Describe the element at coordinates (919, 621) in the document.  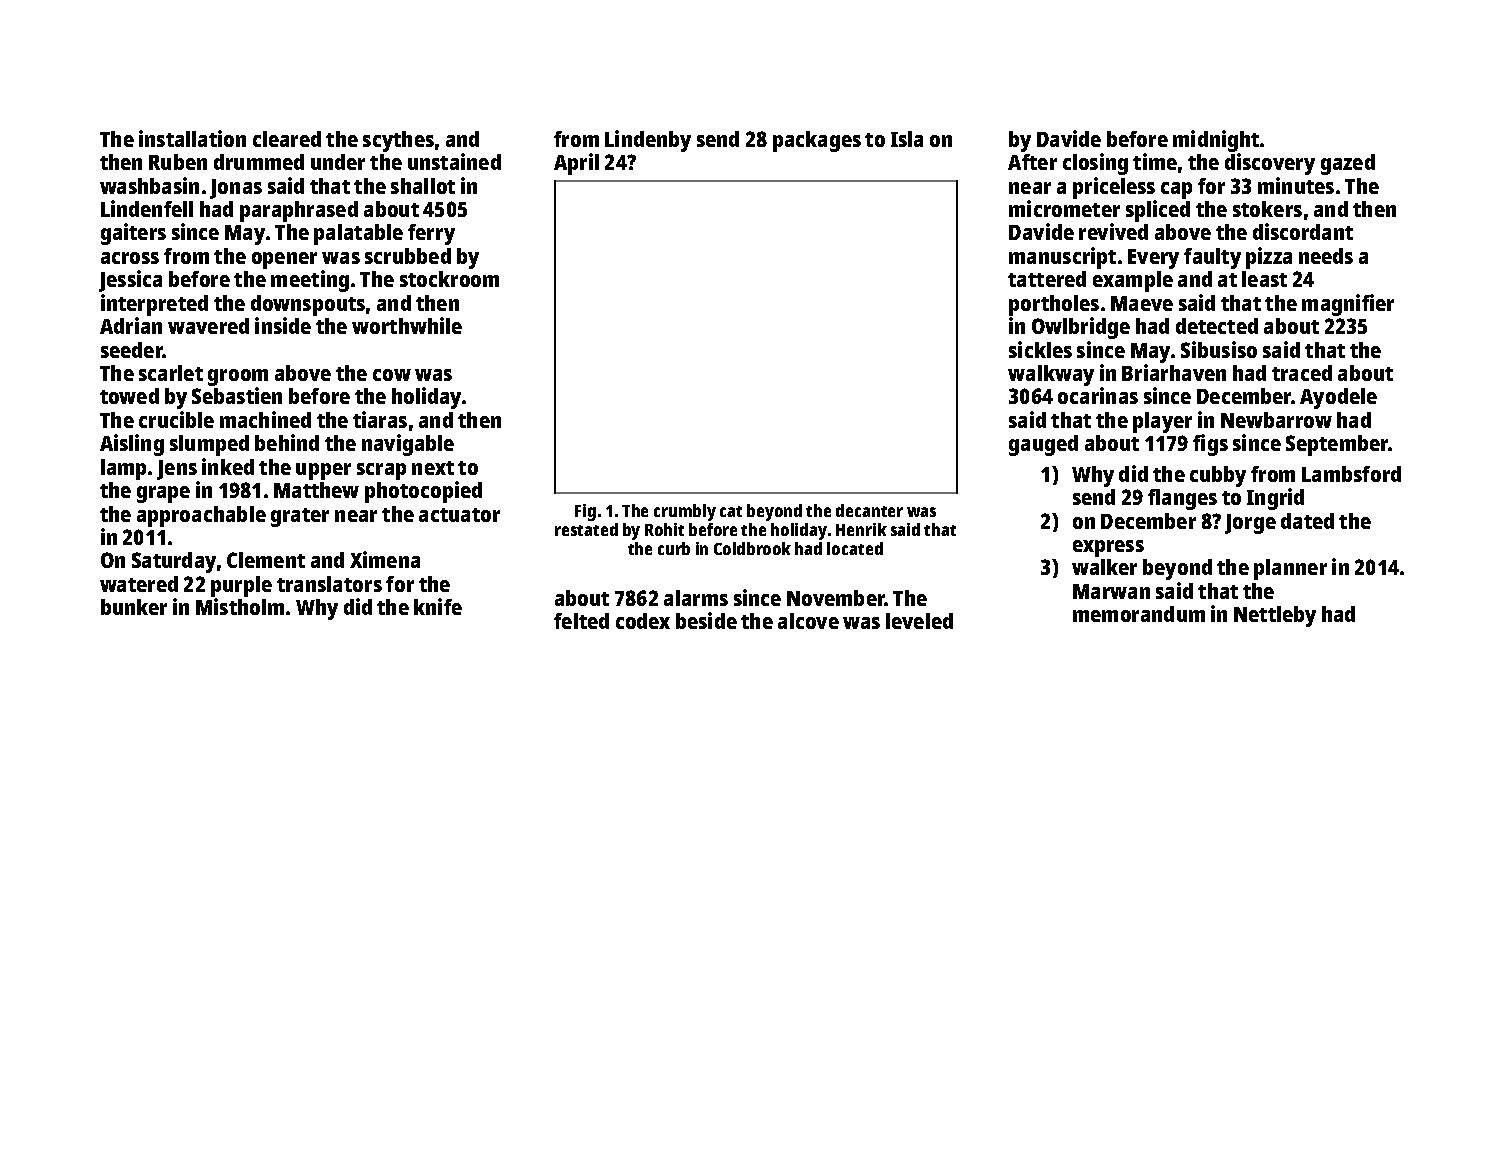
I see `leveled` at that location.
